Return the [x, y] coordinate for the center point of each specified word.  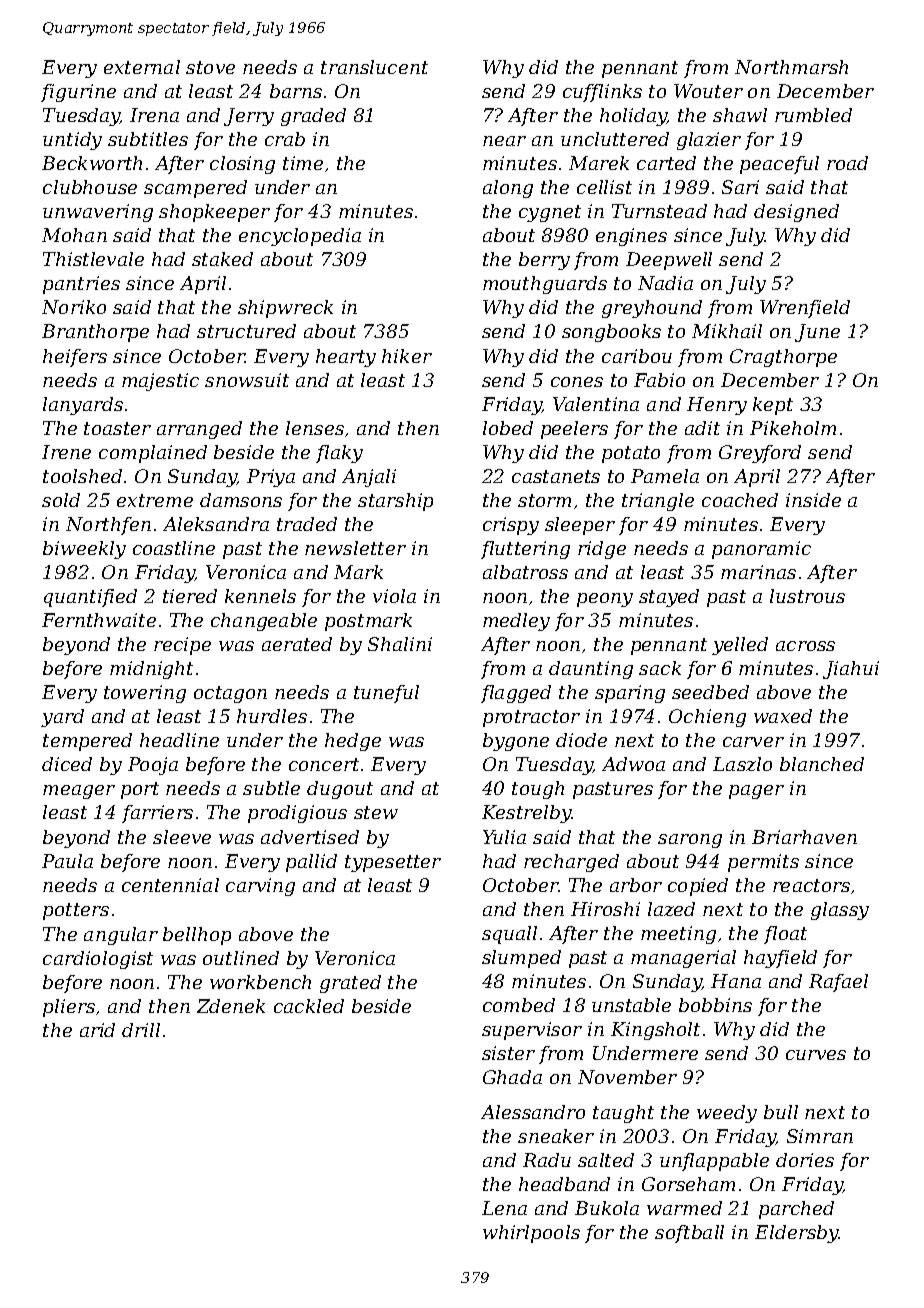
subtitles [148, 139]
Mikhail [727, 331]
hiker [407, 356]
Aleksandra [216, 524]
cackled [309, 1006]
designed [796, 213]
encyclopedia [300, 237]
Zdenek [231, 1006]
